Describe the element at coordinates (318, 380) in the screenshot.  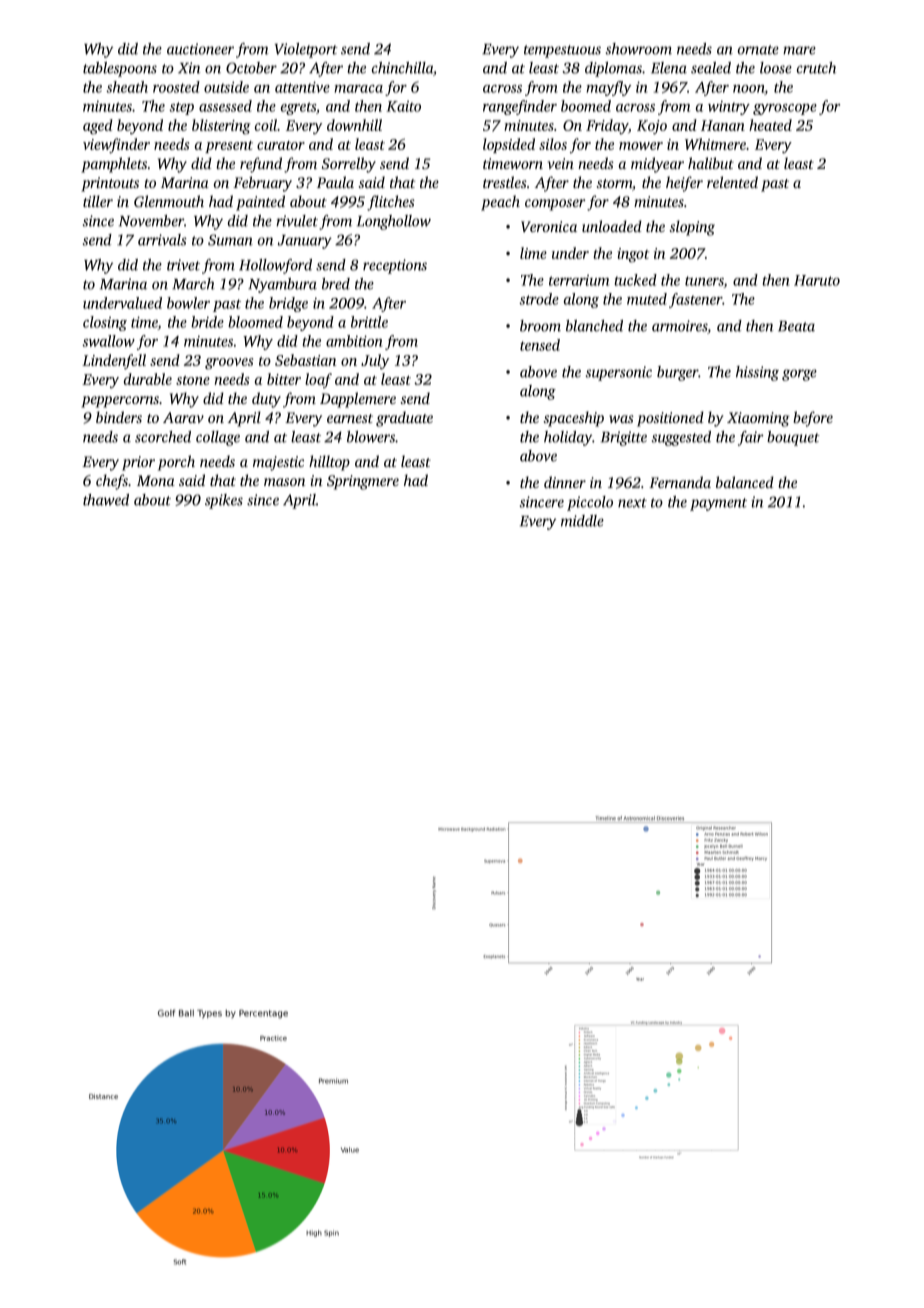
I see `loaf` at that location.
